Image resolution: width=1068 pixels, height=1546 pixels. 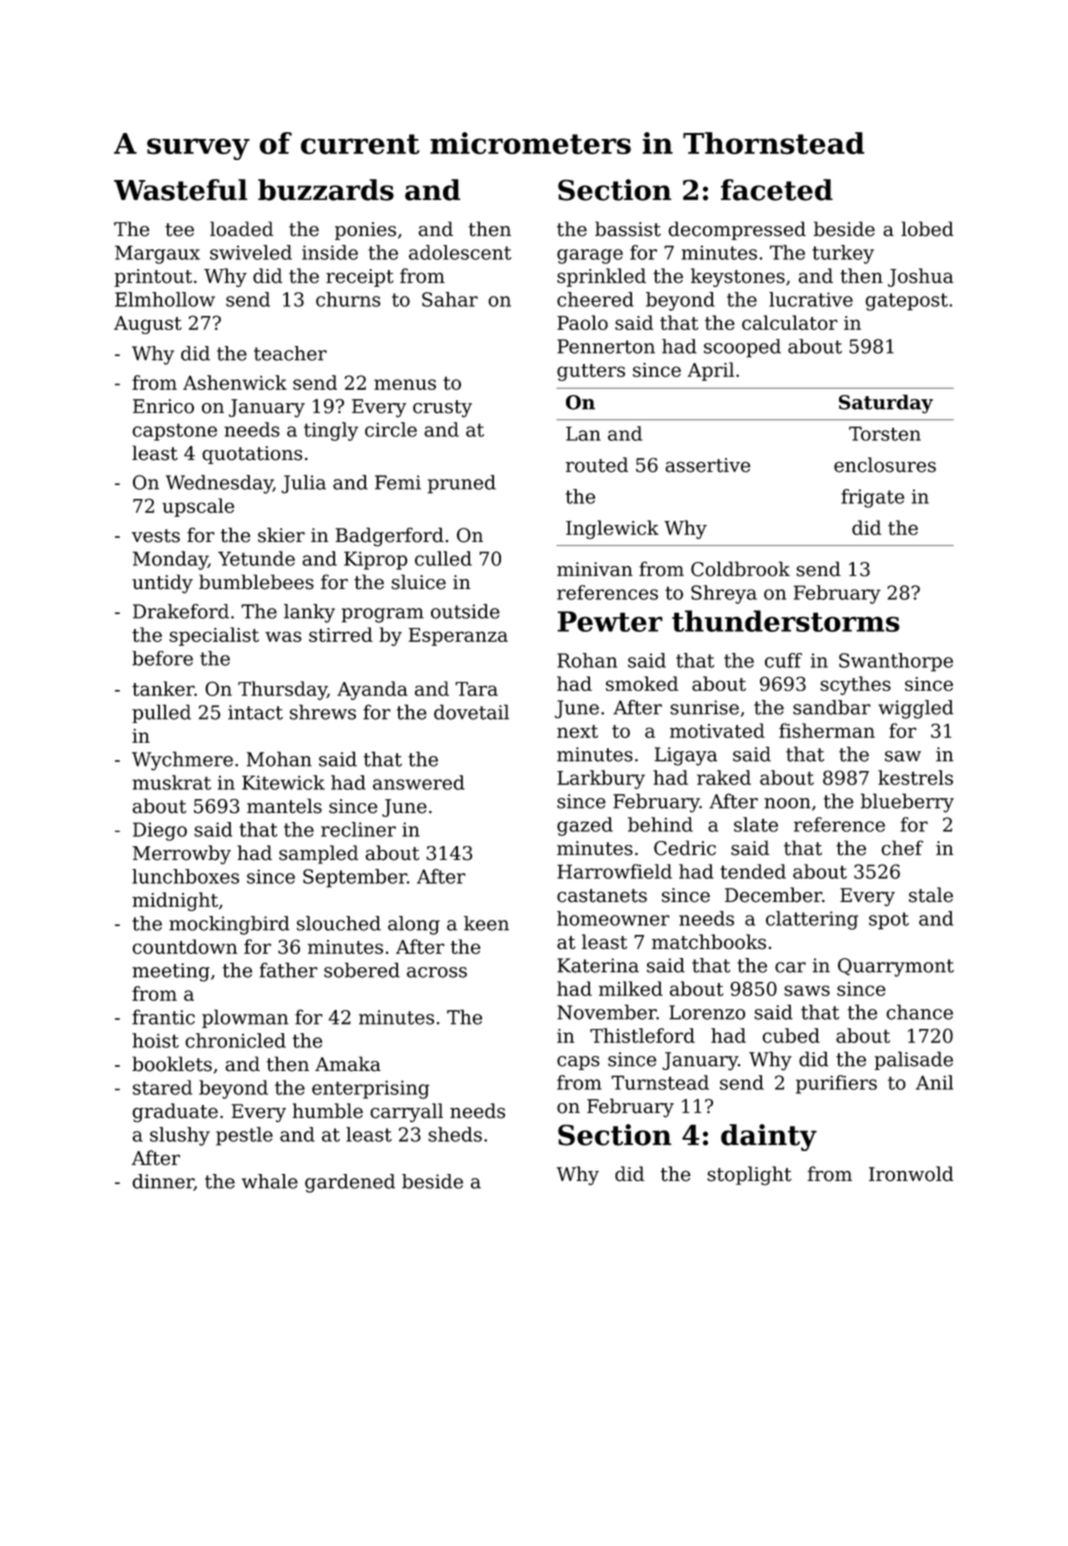 What do you see at coordinates (777, 190) in the image?
I see `faceted` at bounding box center [777, 190].
